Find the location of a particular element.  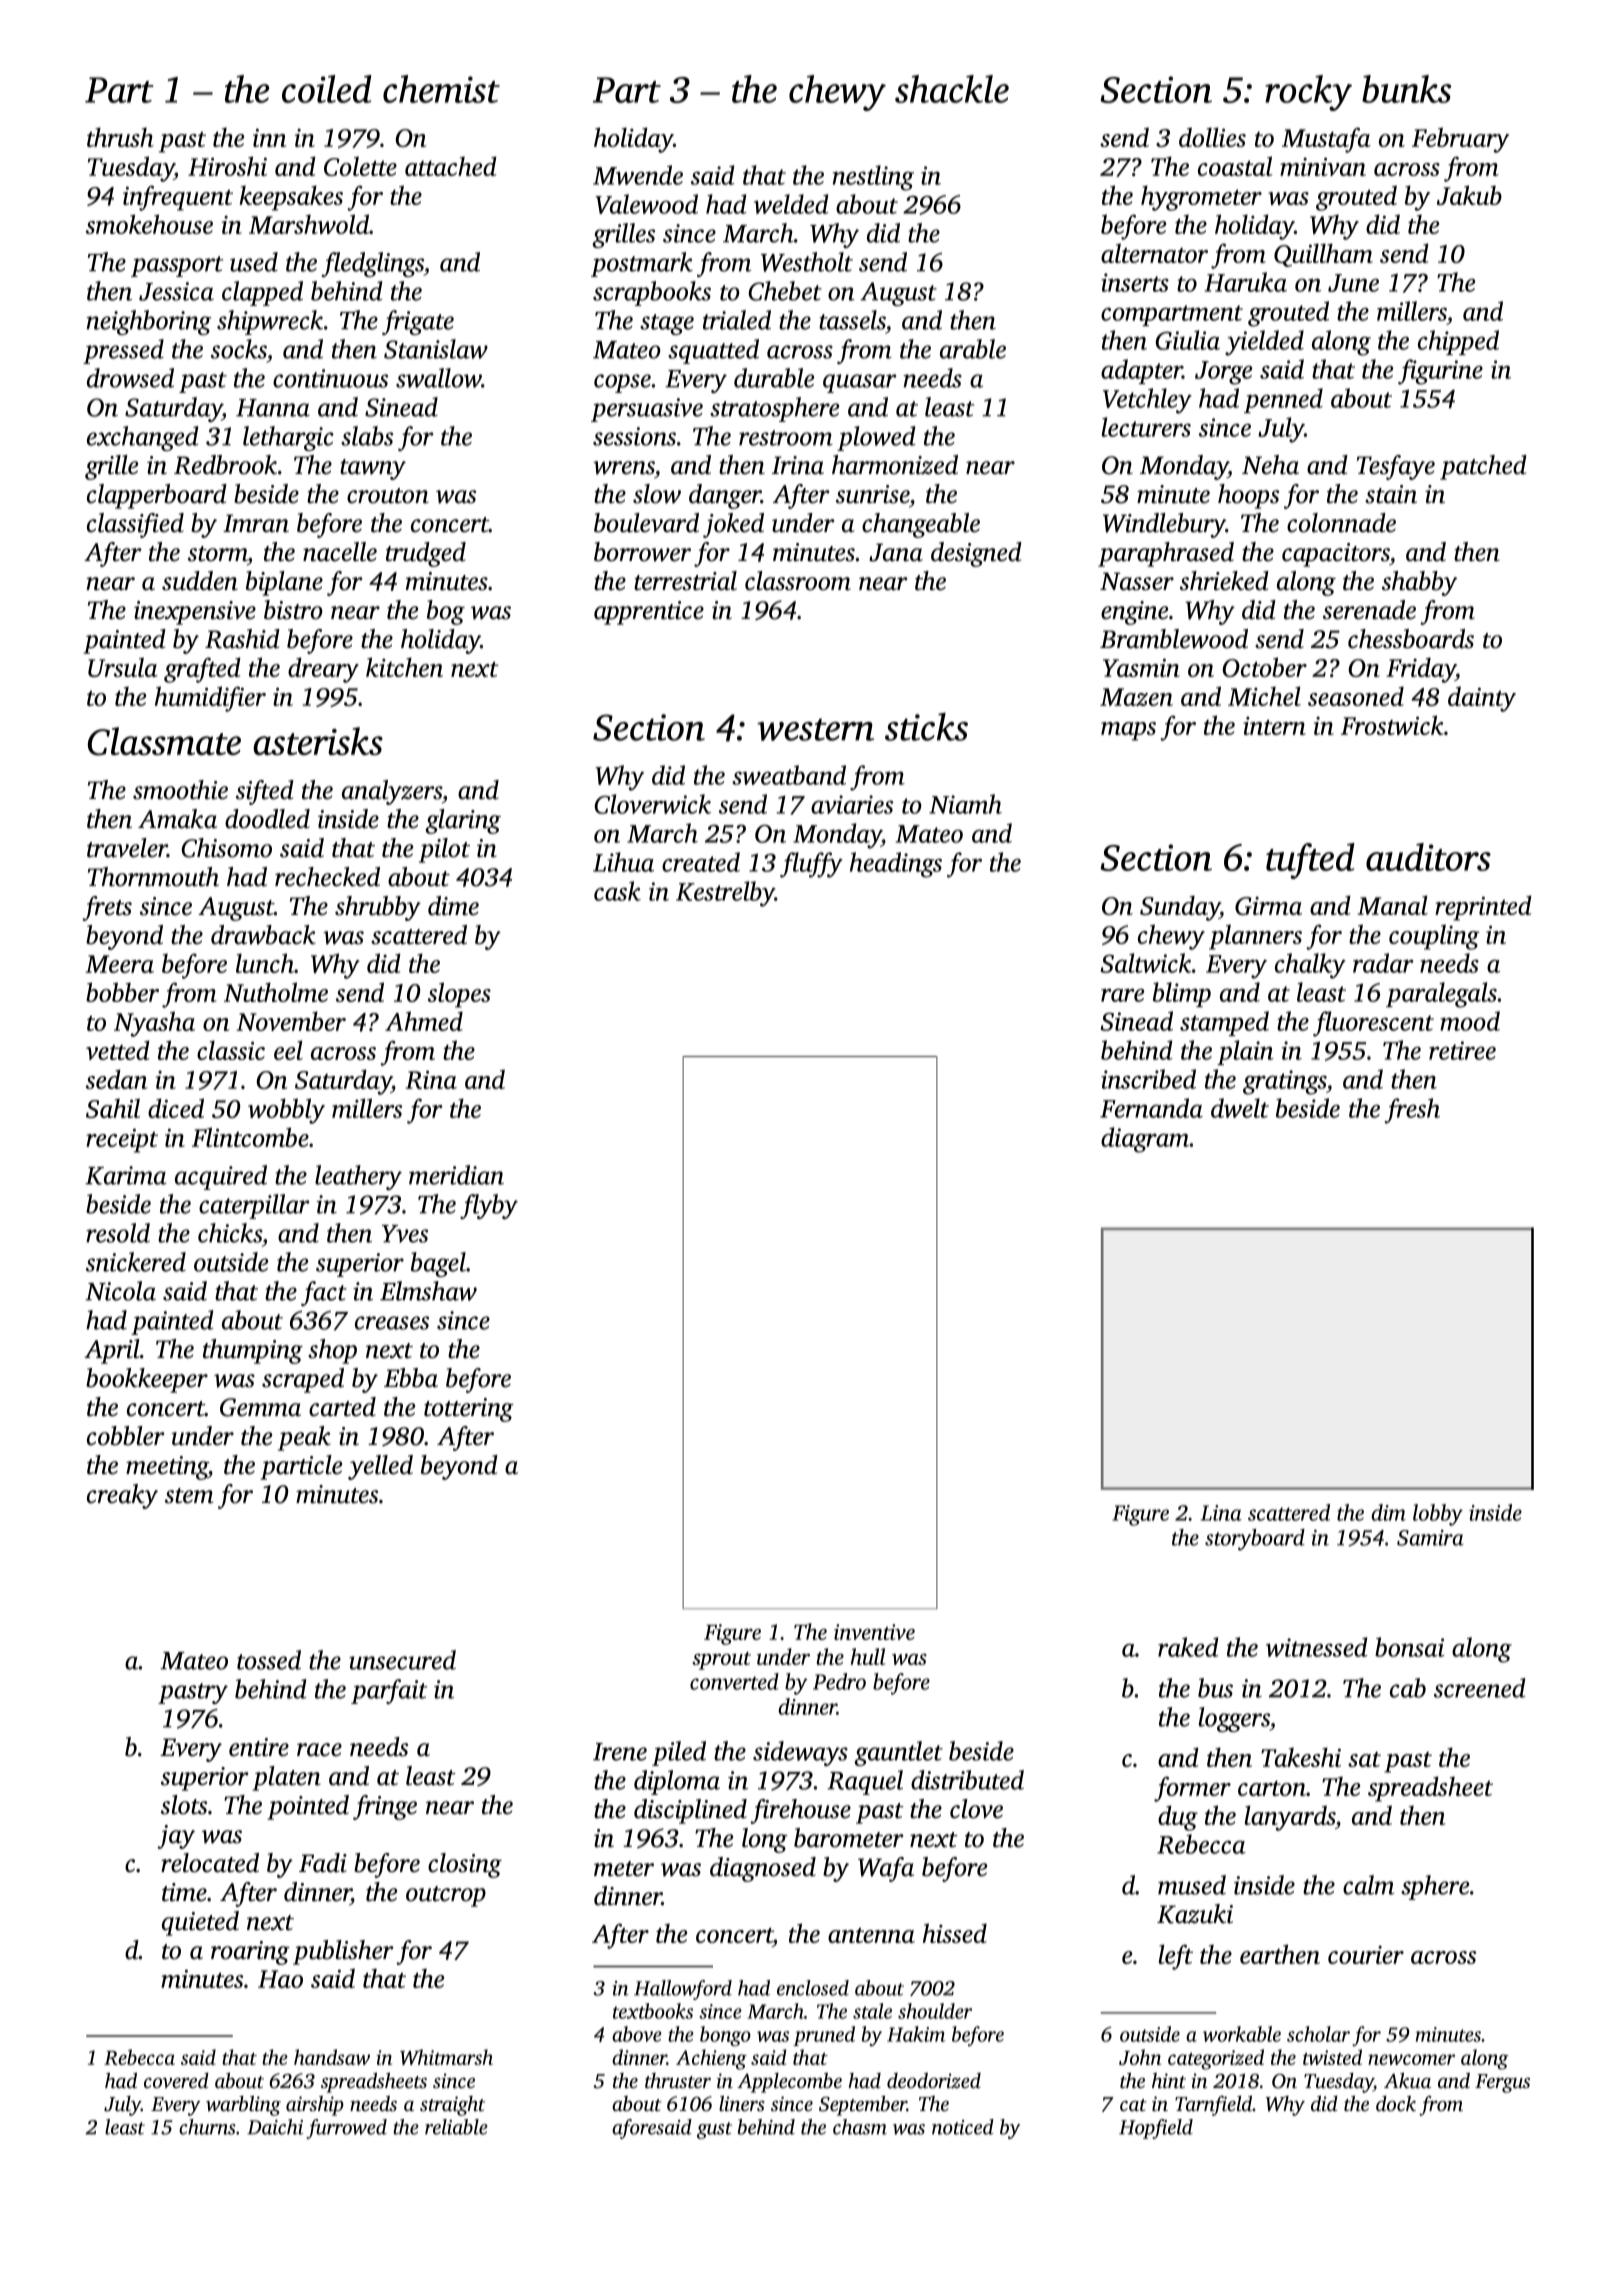

sunrise is located at coordinates (872, 494).
